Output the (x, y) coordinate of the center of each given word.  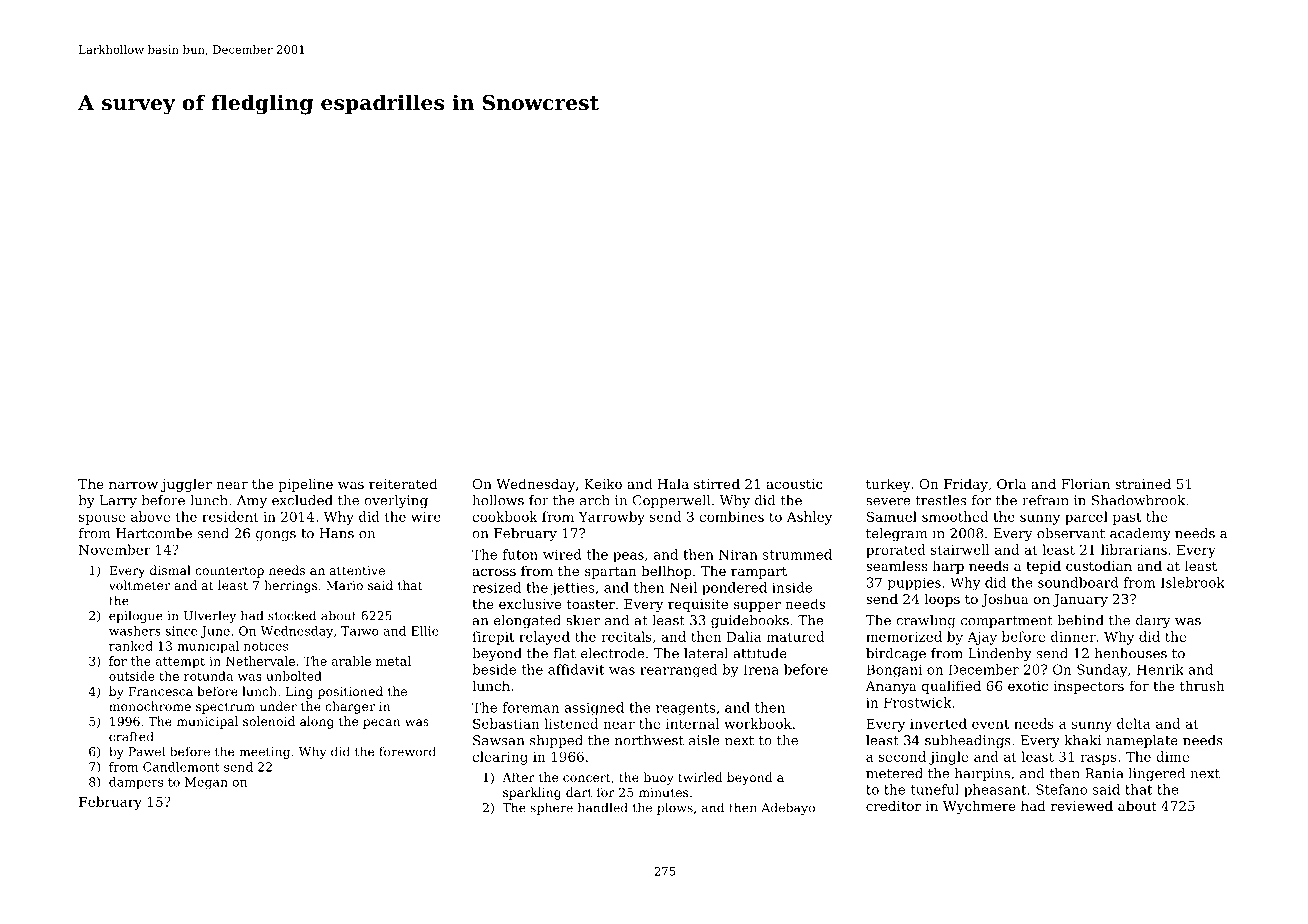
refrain (1045, 500)
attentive (357, 570)
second (902, 756)
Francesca (160, 691)
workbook (758, 723)
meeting (265, 753)
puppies (914, 584)
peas (628, 557)
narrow (133, 485)
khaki (1082, 740)
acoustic (794, 484)
